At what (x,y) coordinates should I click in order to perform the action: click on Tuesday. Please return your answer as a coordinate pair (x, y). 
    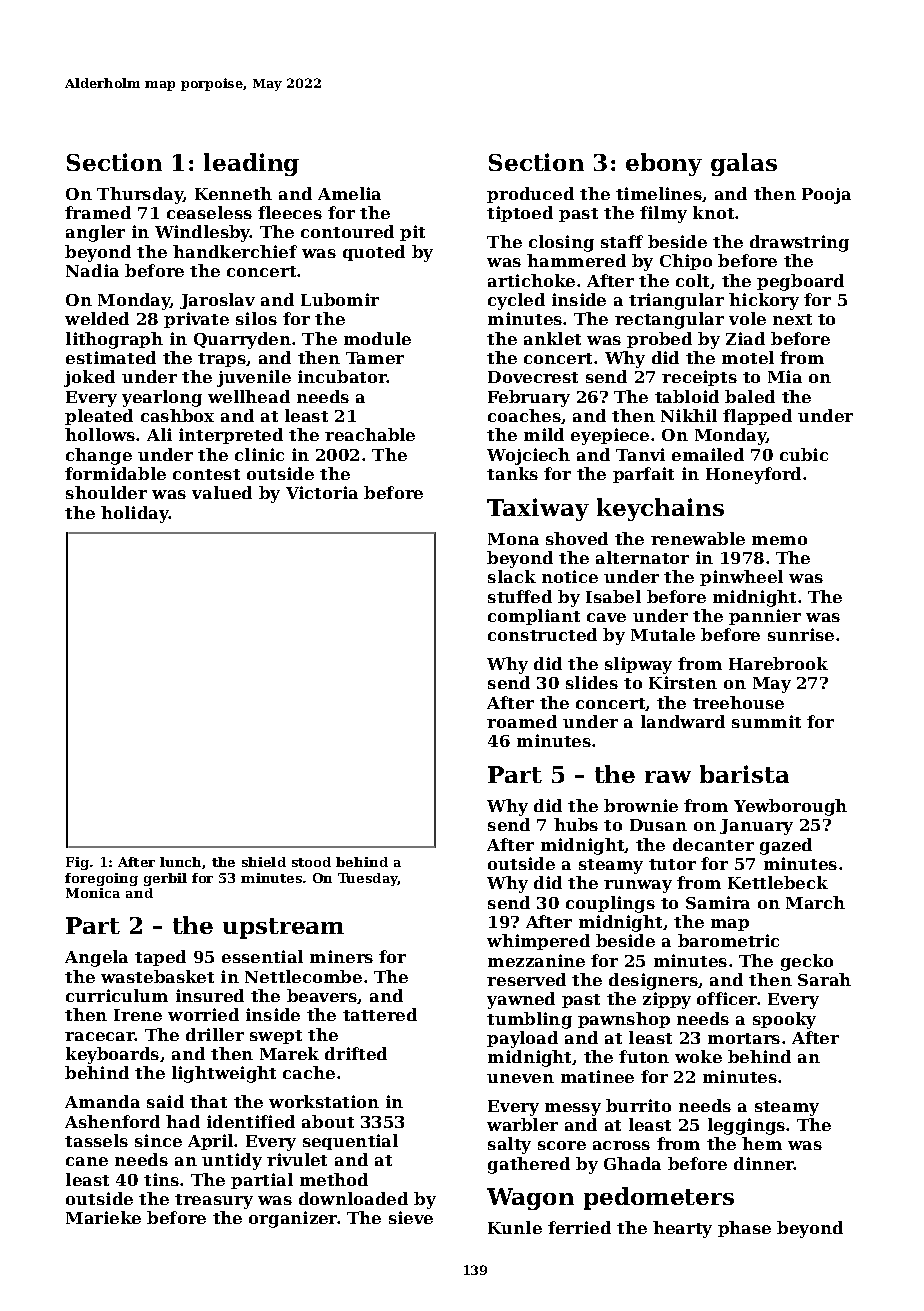
    Looking at the image, I should click on (368, 879).
